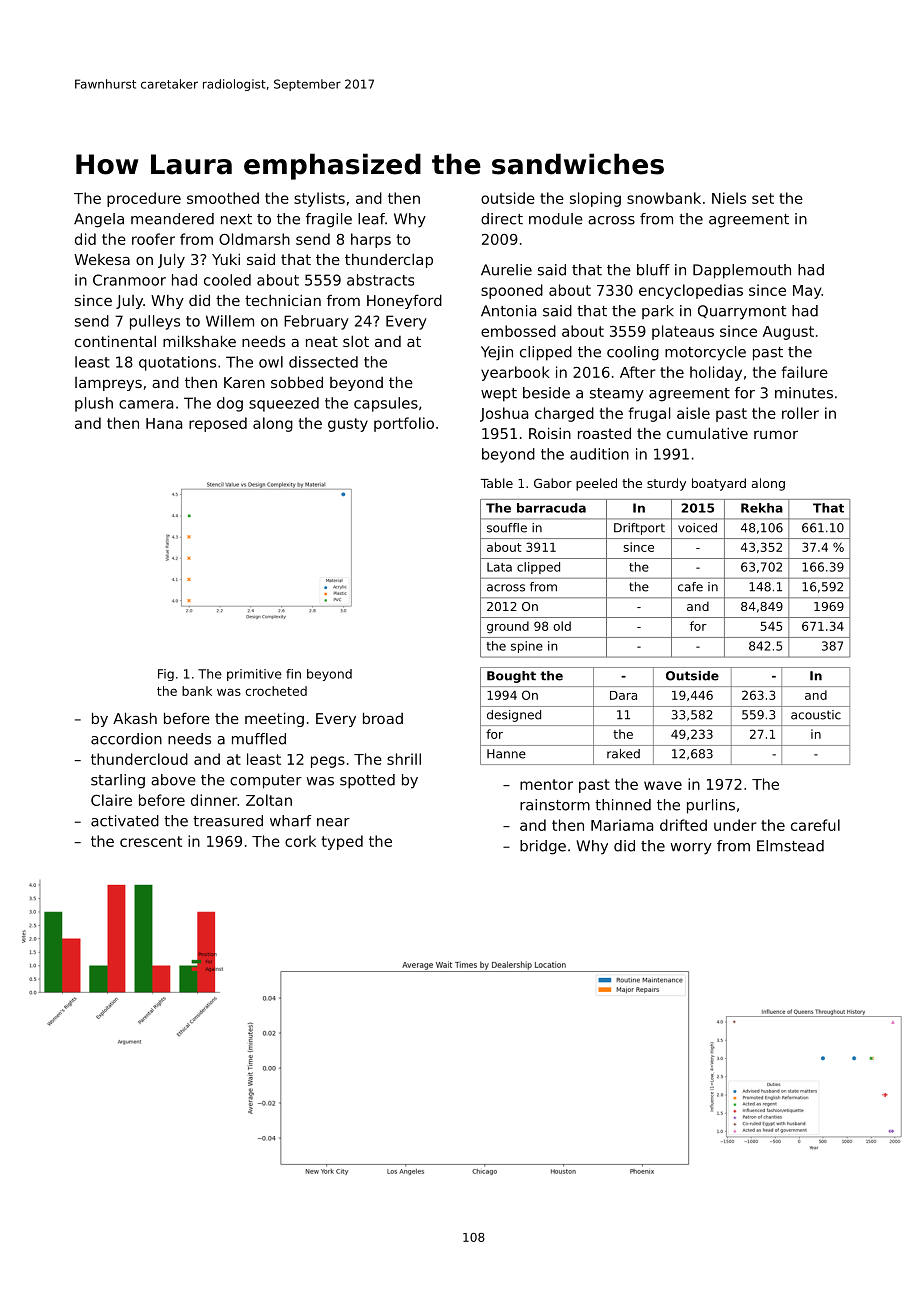 This screenshot has width=924, height=1314. Describe the element at coordinates (271, 362) in the screenshot. I see `owl` at that location.
